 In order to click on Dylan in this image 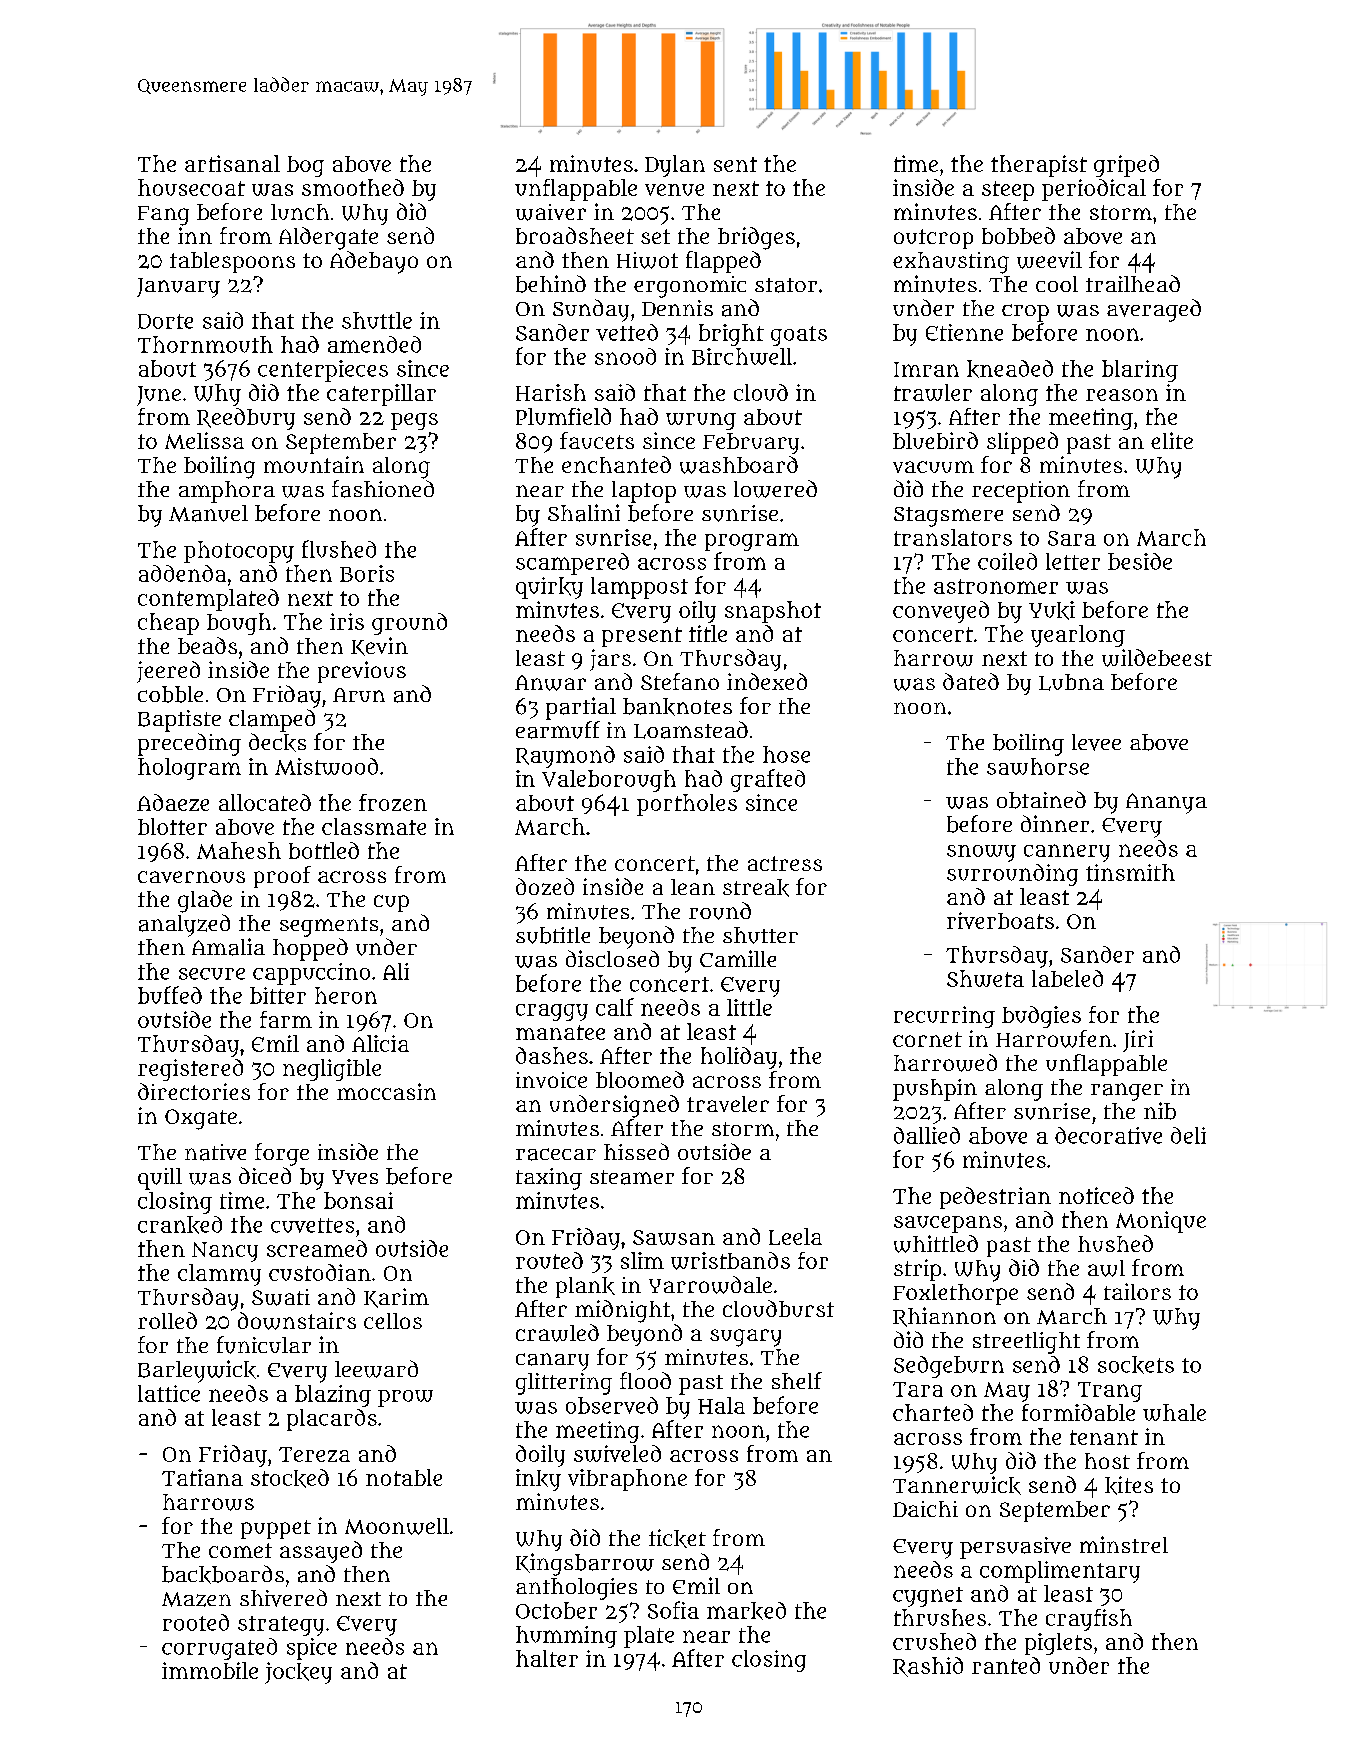, I will do `click(675, 166)`.
